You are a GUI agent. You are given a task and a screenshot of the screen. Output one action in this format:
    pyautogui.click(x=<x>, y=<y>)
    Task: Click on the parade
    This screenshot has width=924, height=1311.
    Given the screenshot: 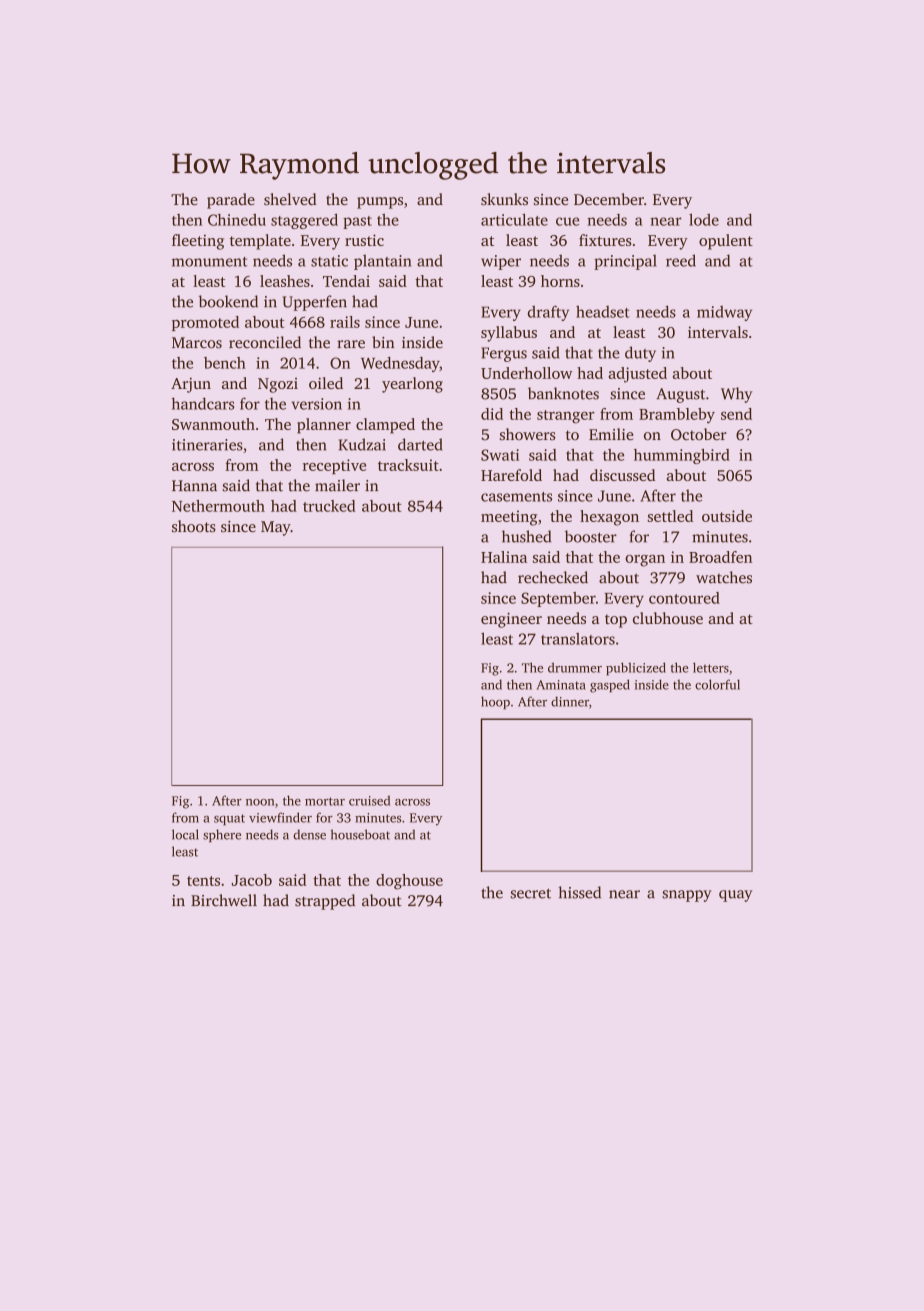 What is the action you would take?
    pyautogui.click(x=231, y=201)
